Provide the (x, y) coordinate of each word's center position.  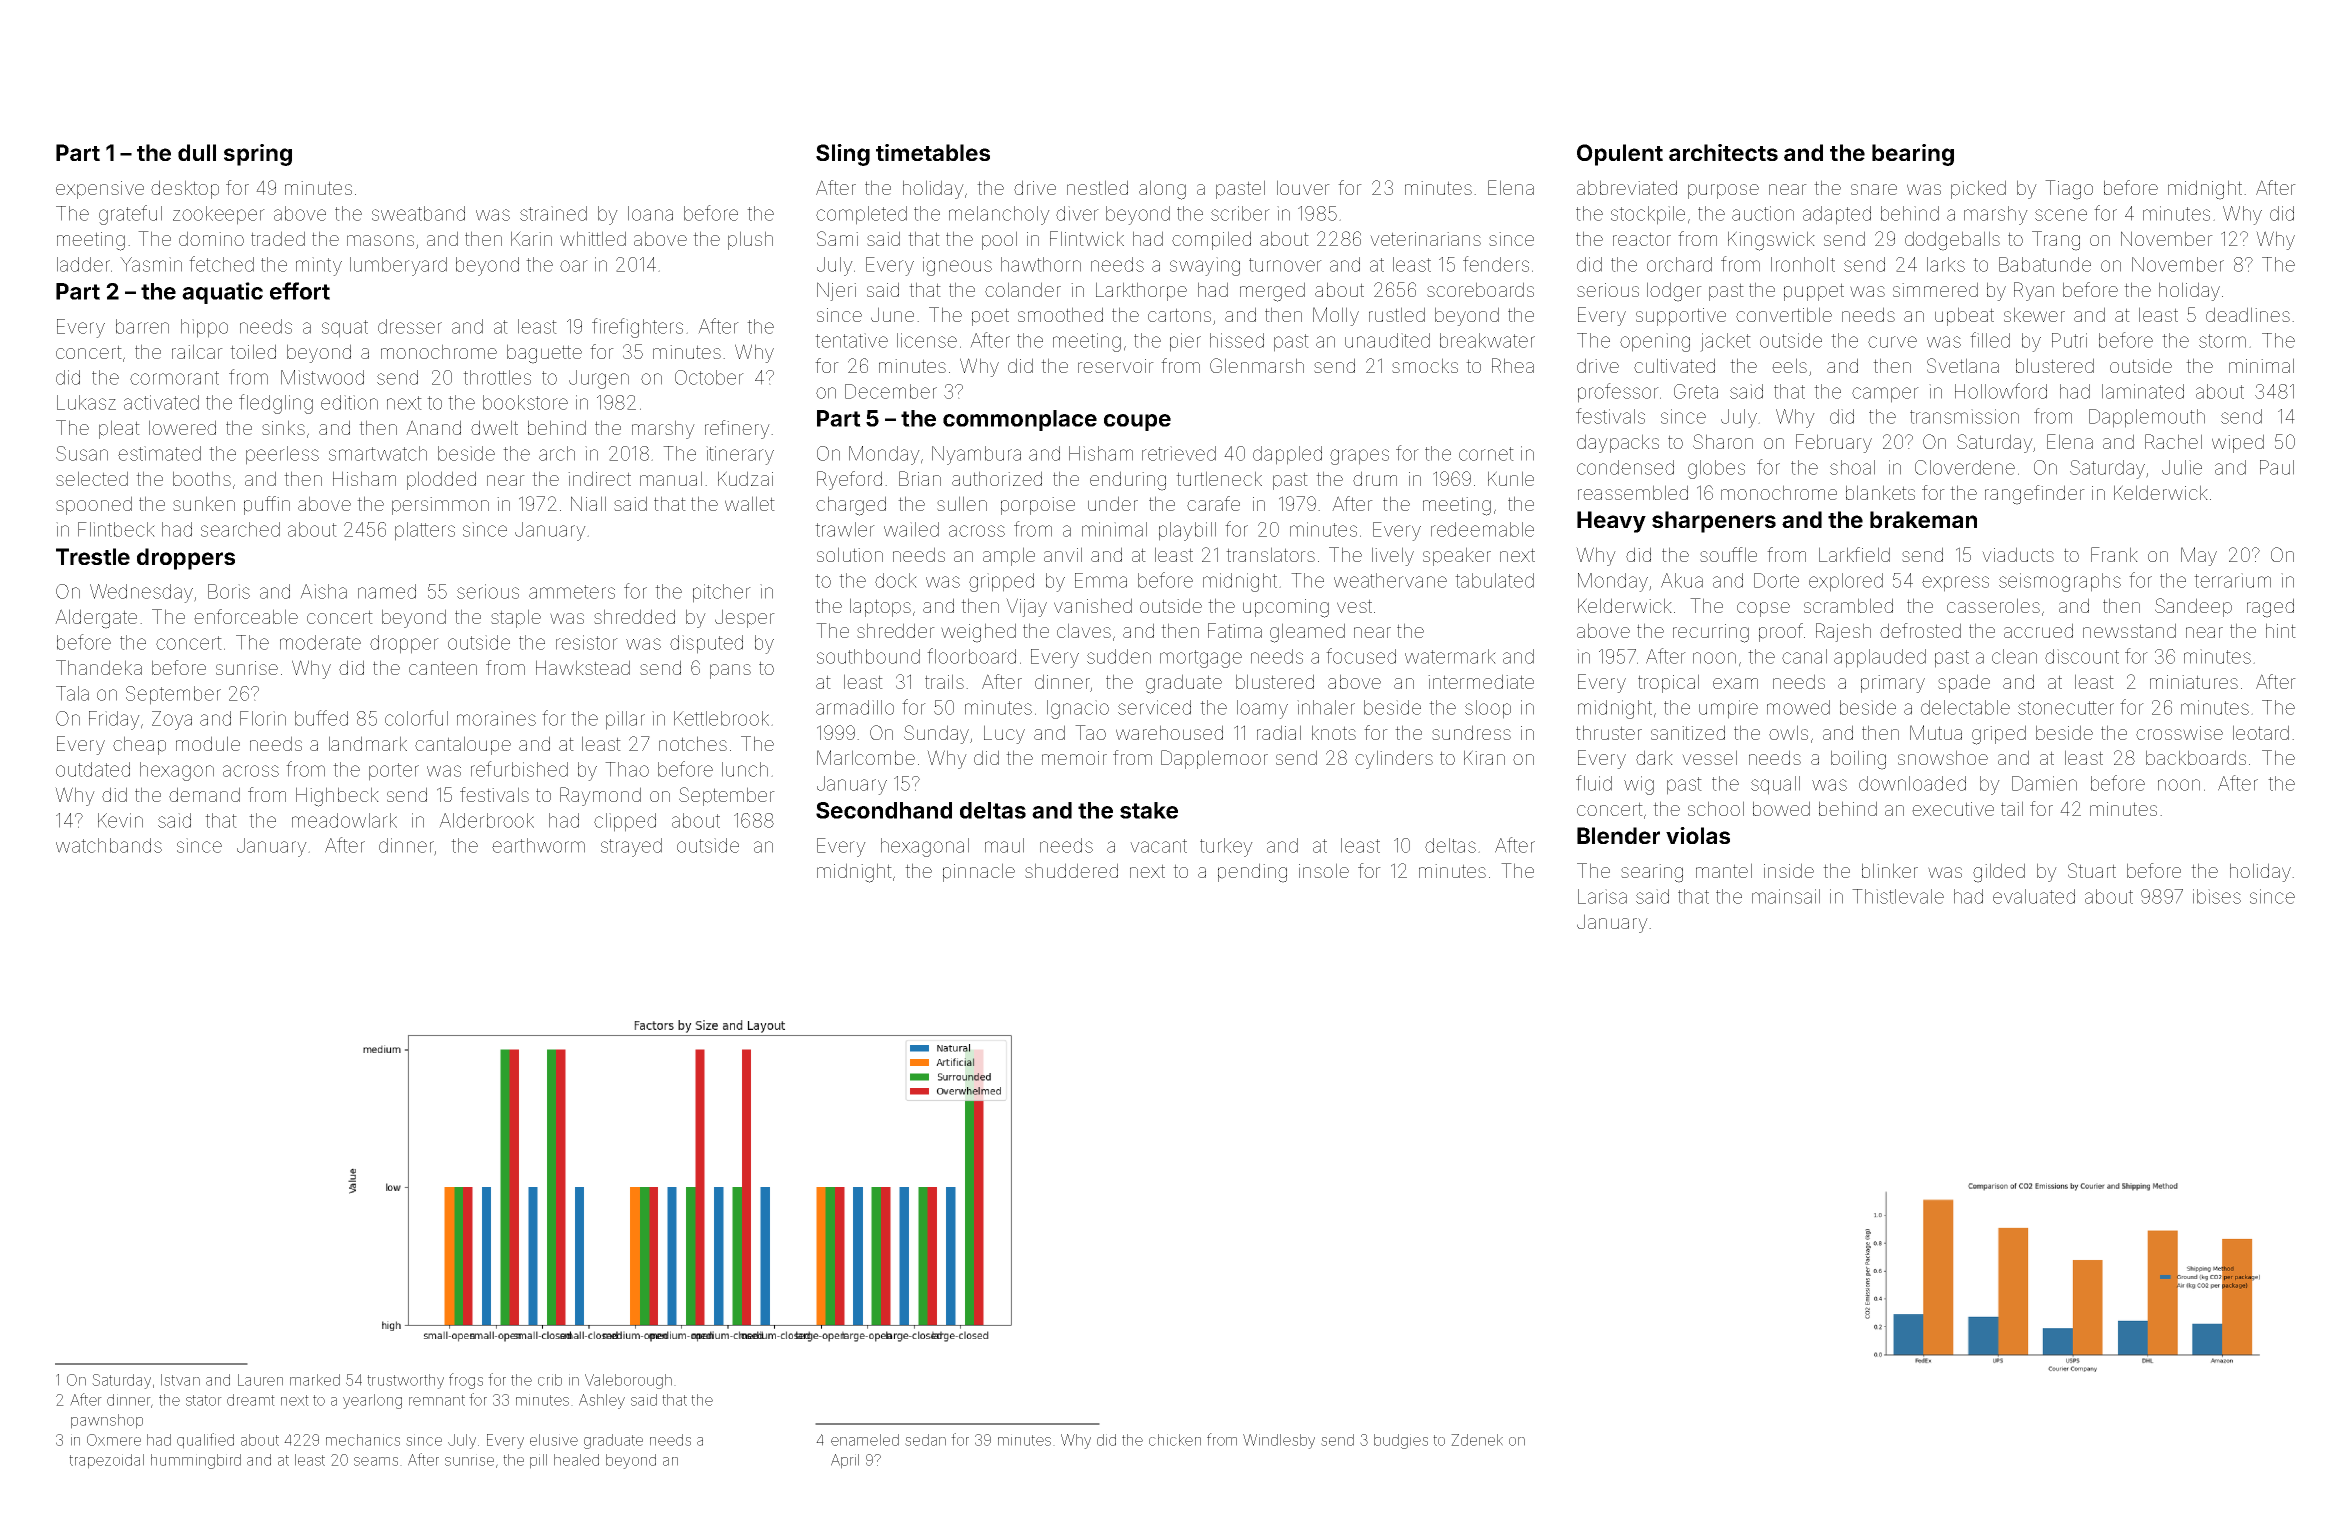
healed (576, 1460)
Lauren (260, 1380)
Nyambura (976, 455)
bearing (1913, 155)
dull (197, 152)
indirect (599, 478)
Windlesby (1279, 1441)
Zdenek (1477, 1440)
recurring (1711, 633)
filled (1990, 340)
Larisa (1602, 896)
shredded (634, 616)
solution (850, 554)
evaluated (2034, 896)
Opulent (1620, 155)
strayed (631, 847)
